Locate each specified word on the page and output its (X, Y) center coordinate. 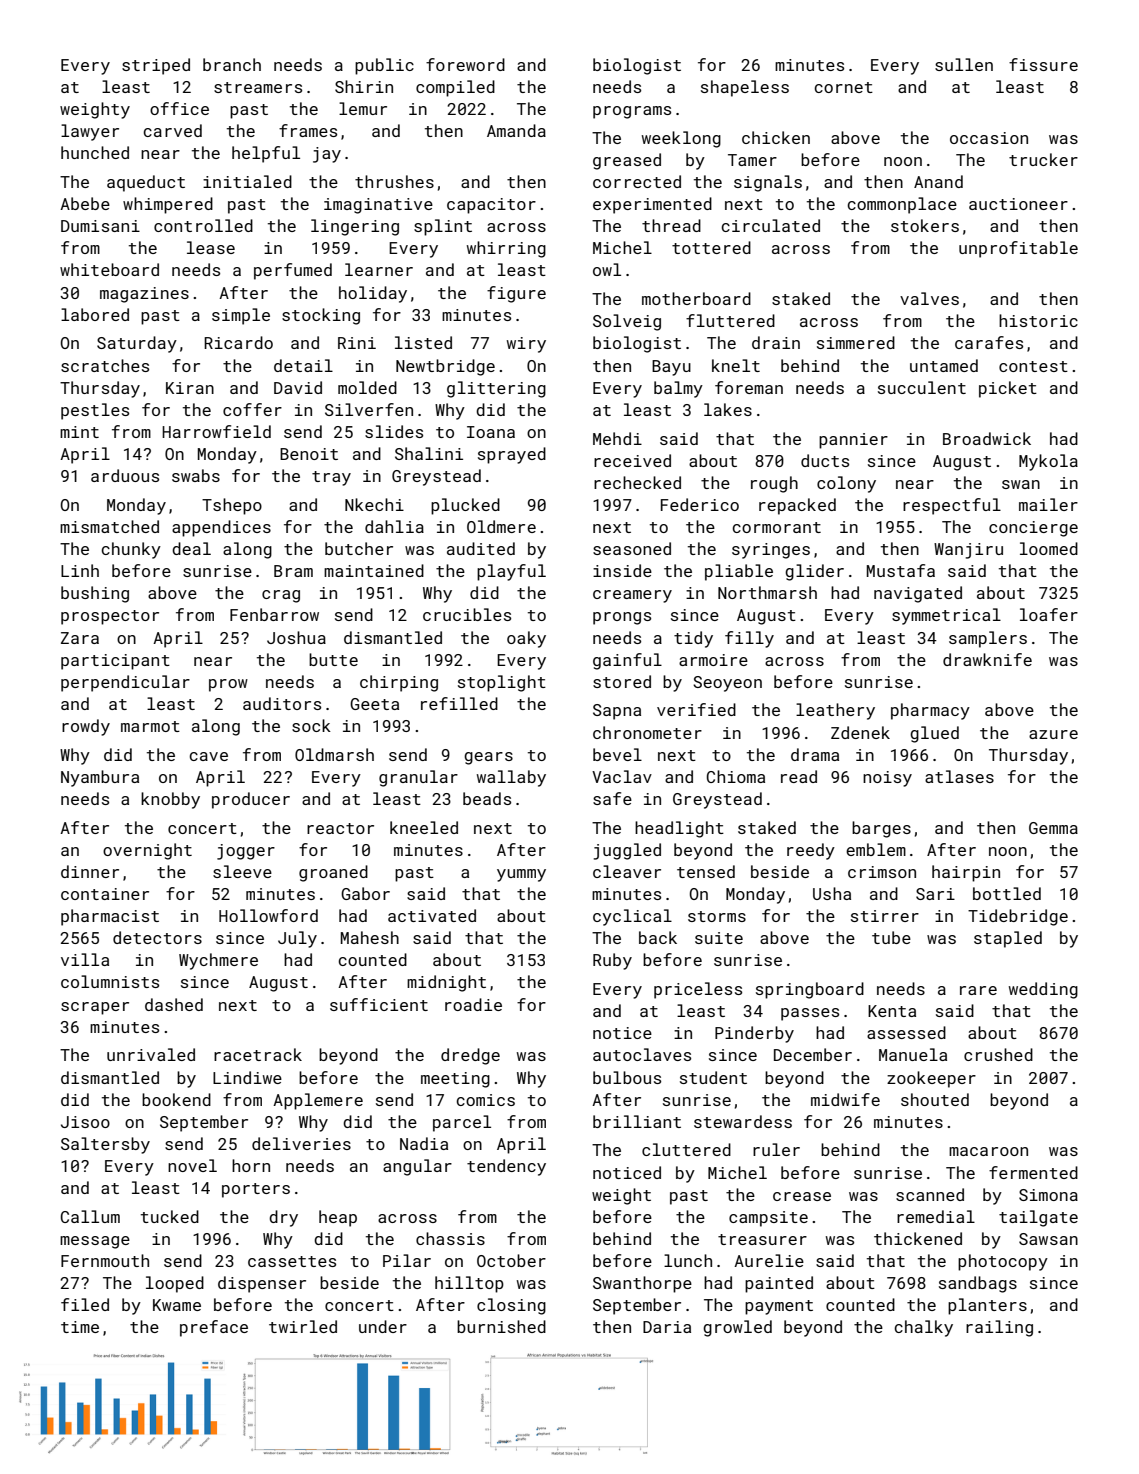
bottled (1007, 893)
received (632, 460)
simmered (856, 342)
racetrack (258, 1054)
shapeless (745, 88)
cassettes (292, 1261)
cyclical (632, 917)
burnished (501, 1326)
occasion (989, 138)
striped (156, 66)
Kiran (190, 388)
